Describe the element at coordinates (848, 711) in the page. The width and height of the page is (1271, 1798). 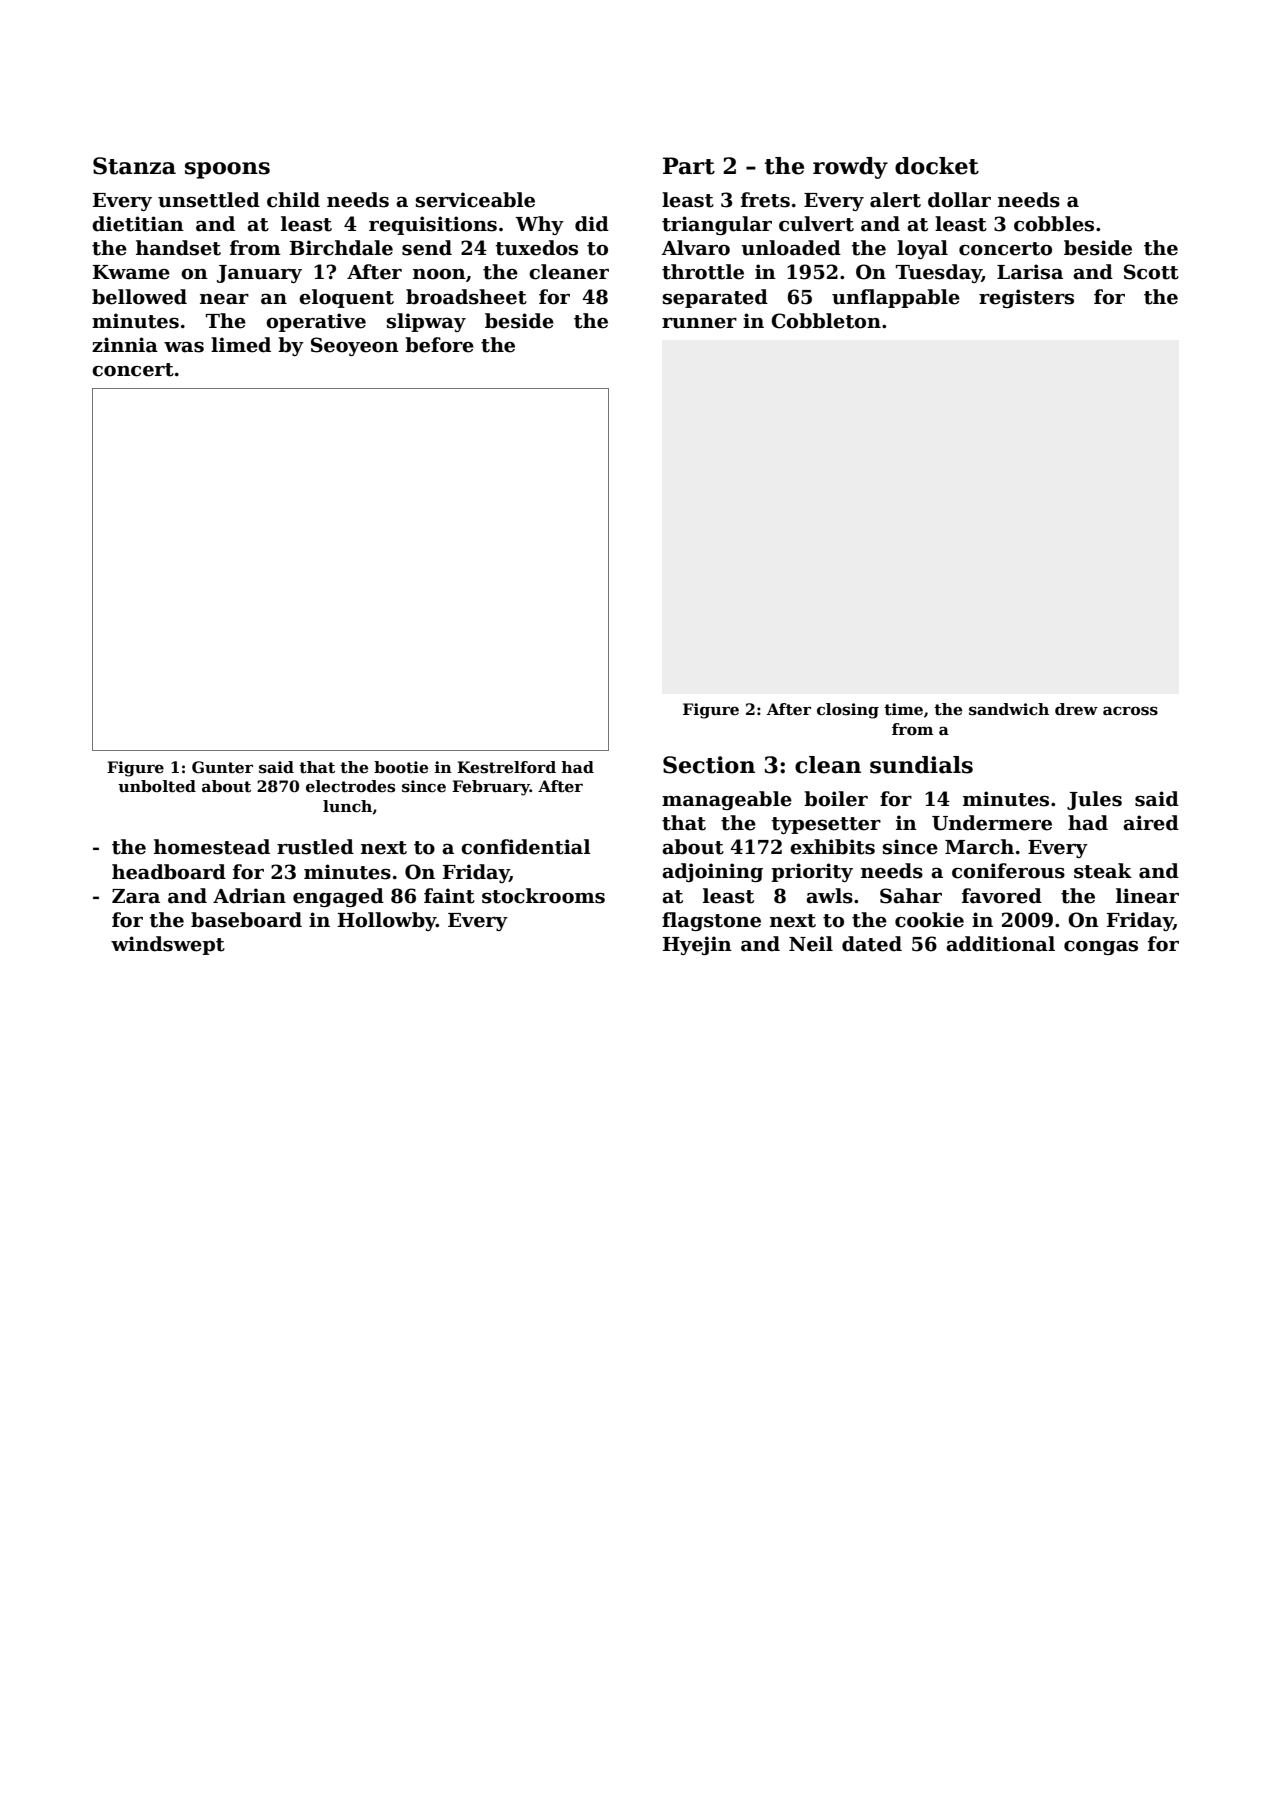
I see `closing` at that location.
